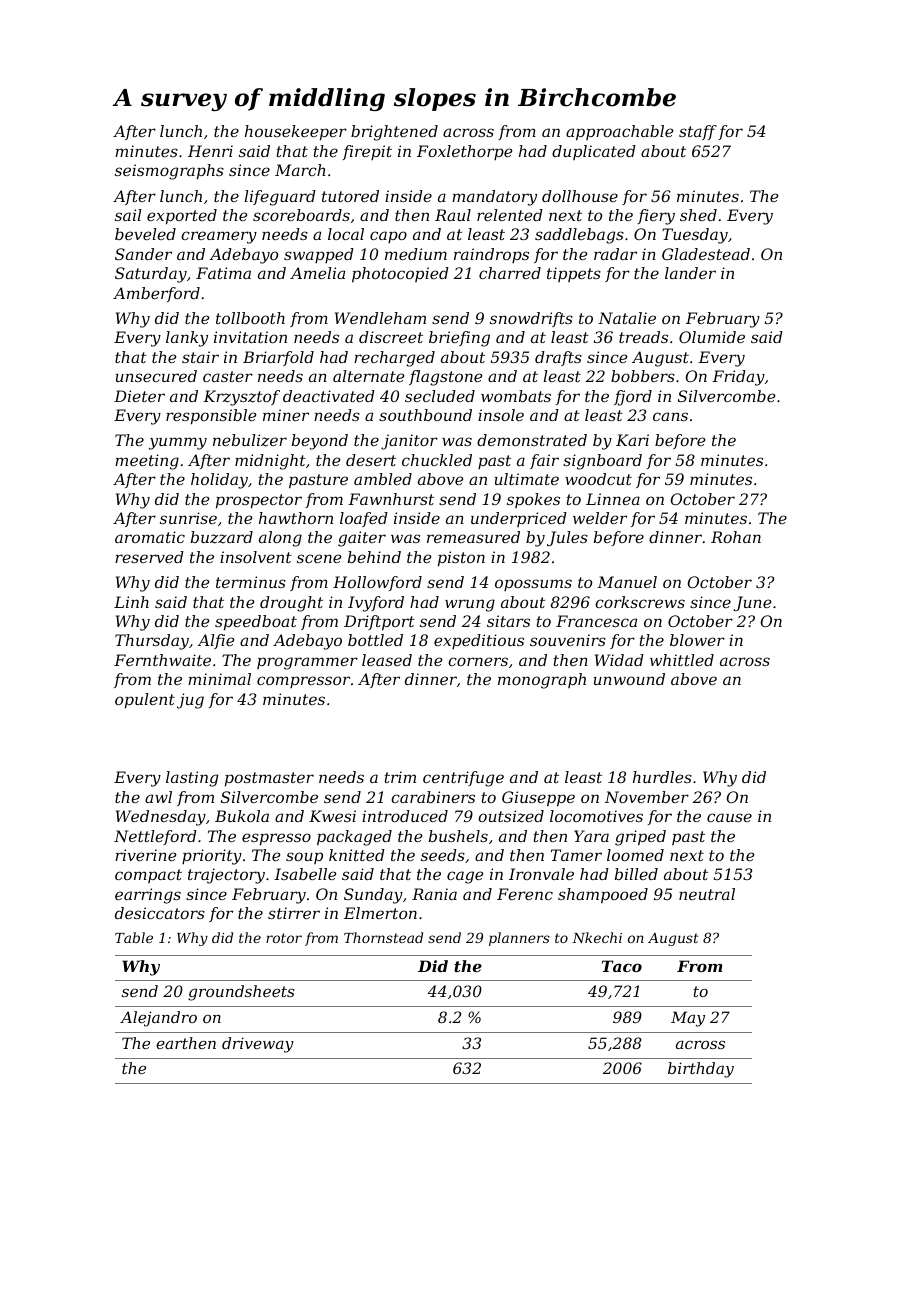 The width and height of the screenshot is (908, 1316). I want to click on Alejandro, so click(158, 1019).
